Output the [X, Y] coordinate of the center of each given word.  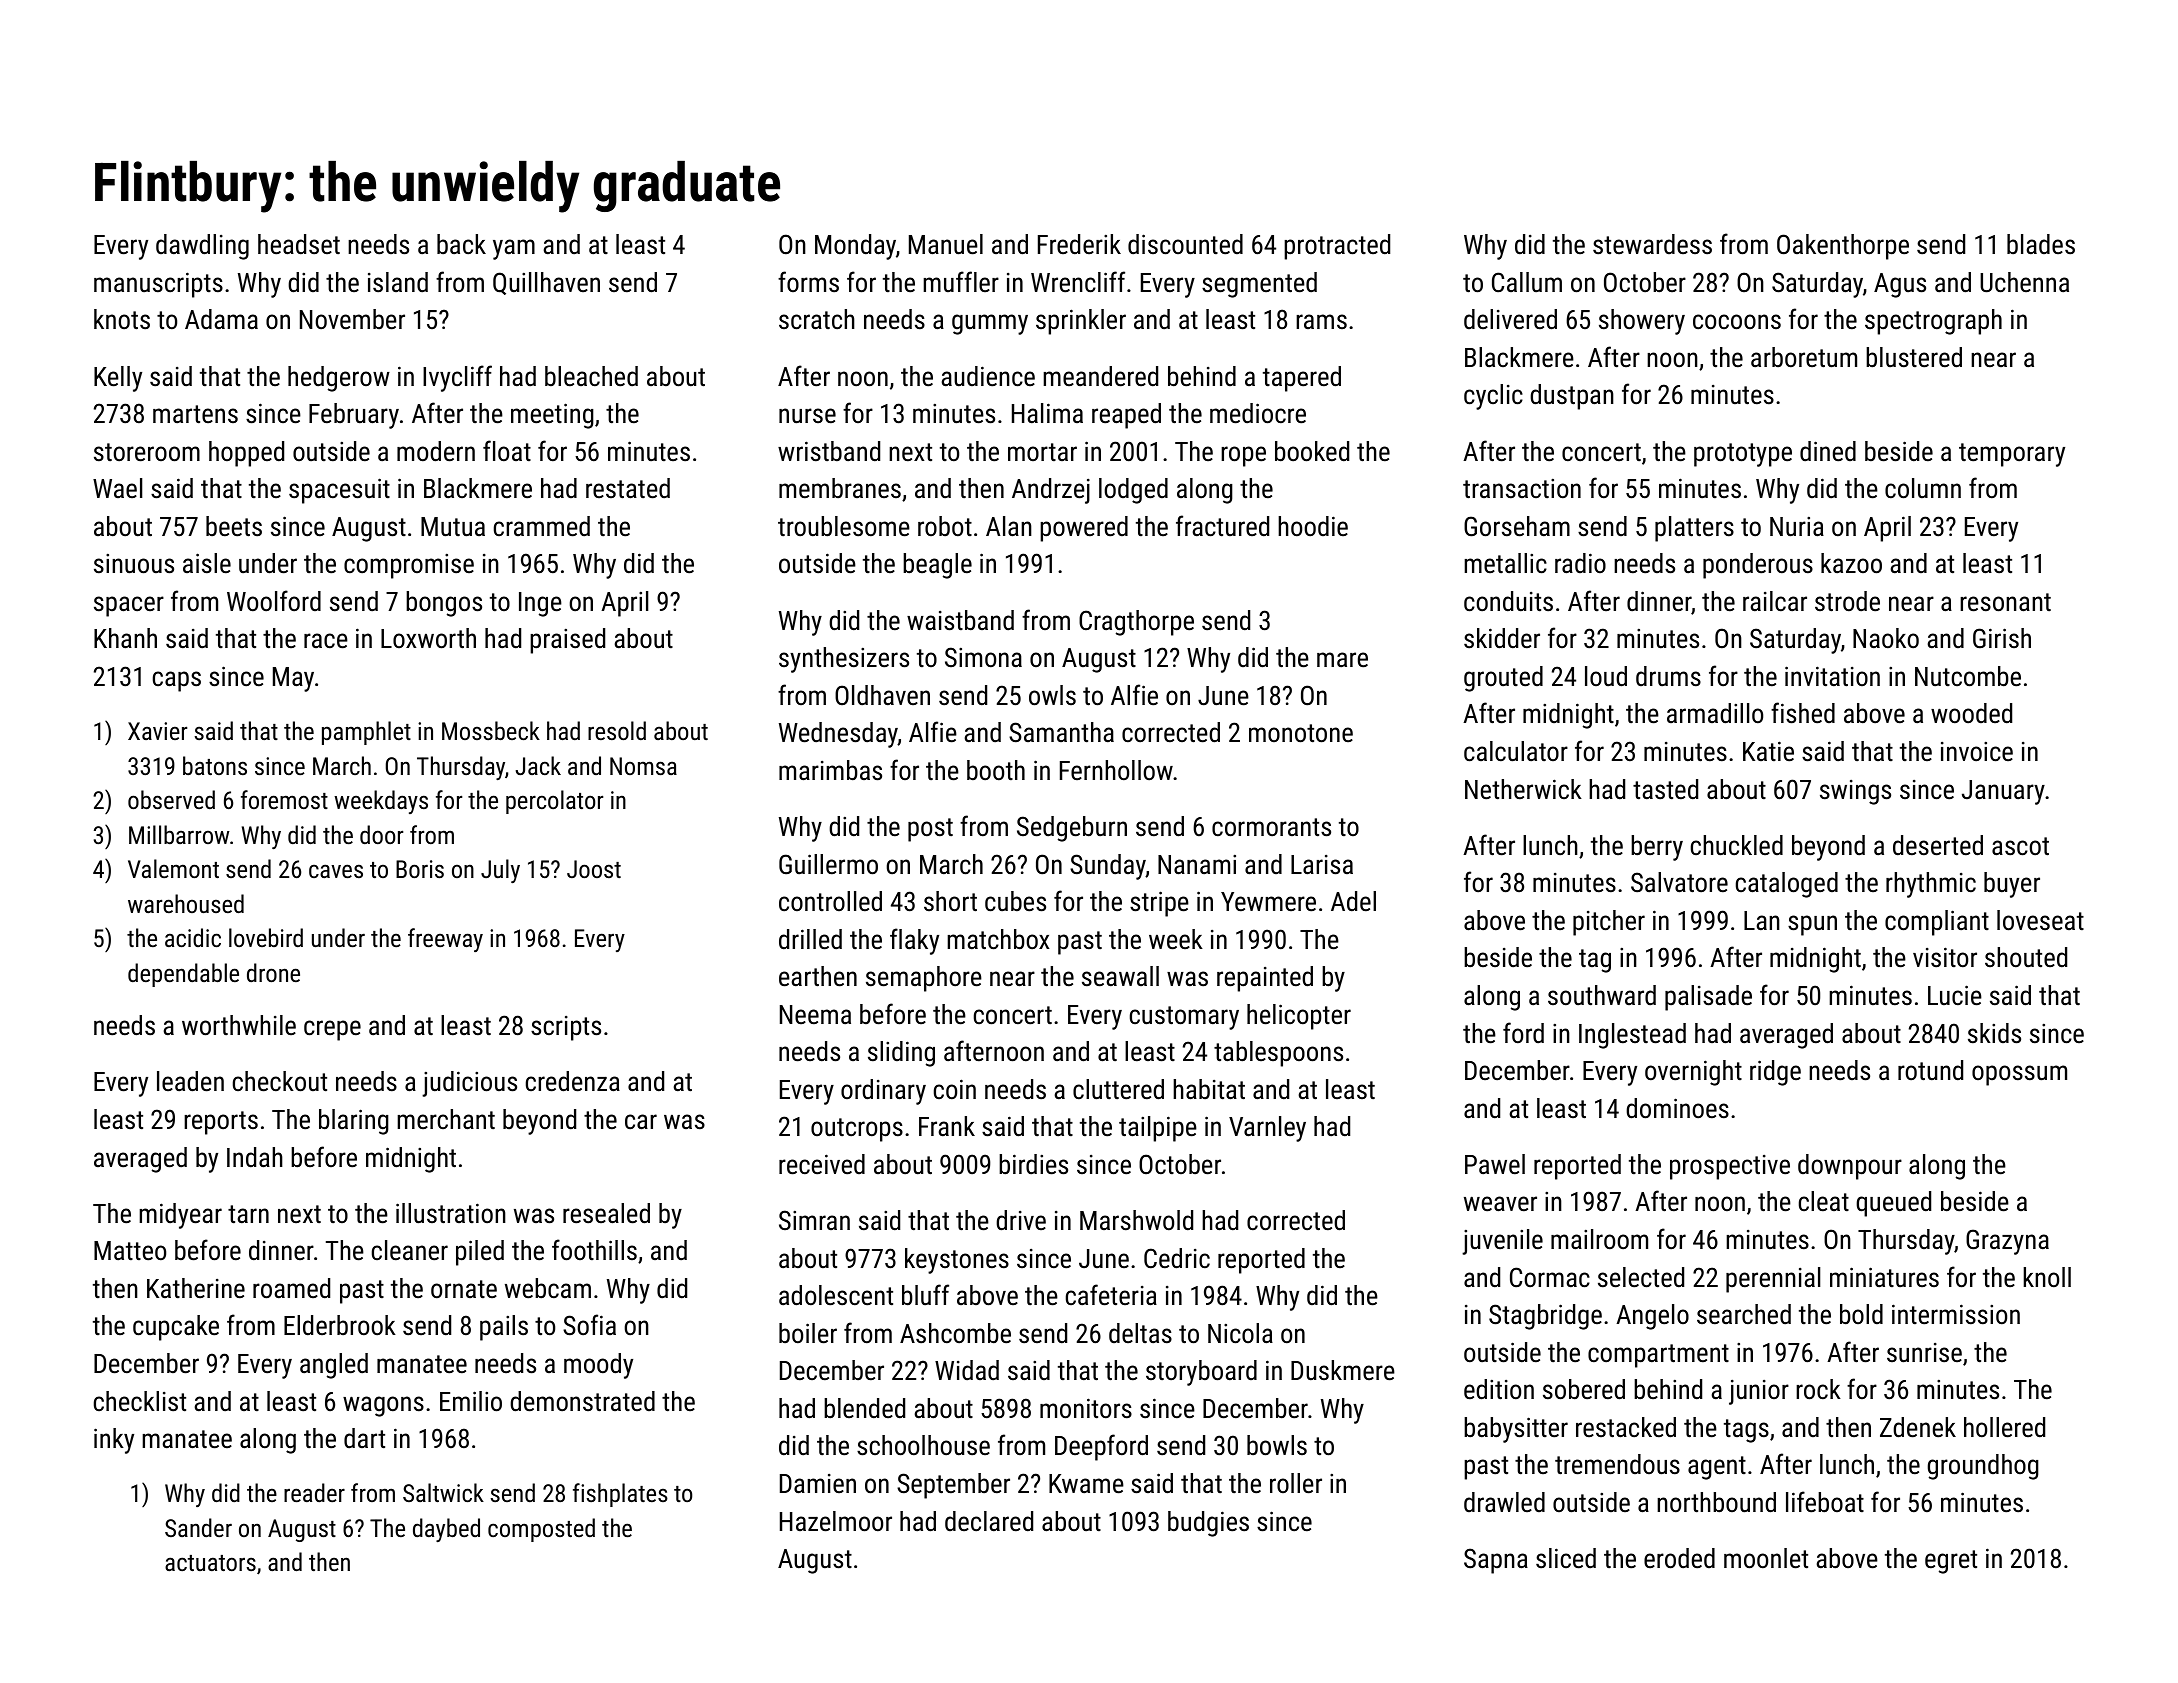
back [461, 244]
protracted [1337, 247]
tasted [1665, 789]
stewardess [1652, 244]
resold [617, 730]
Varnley [1267, 1129]
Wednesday [838, 735]
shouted [2026, 957]
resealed [606, 1213]
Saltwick [443, 1492]
